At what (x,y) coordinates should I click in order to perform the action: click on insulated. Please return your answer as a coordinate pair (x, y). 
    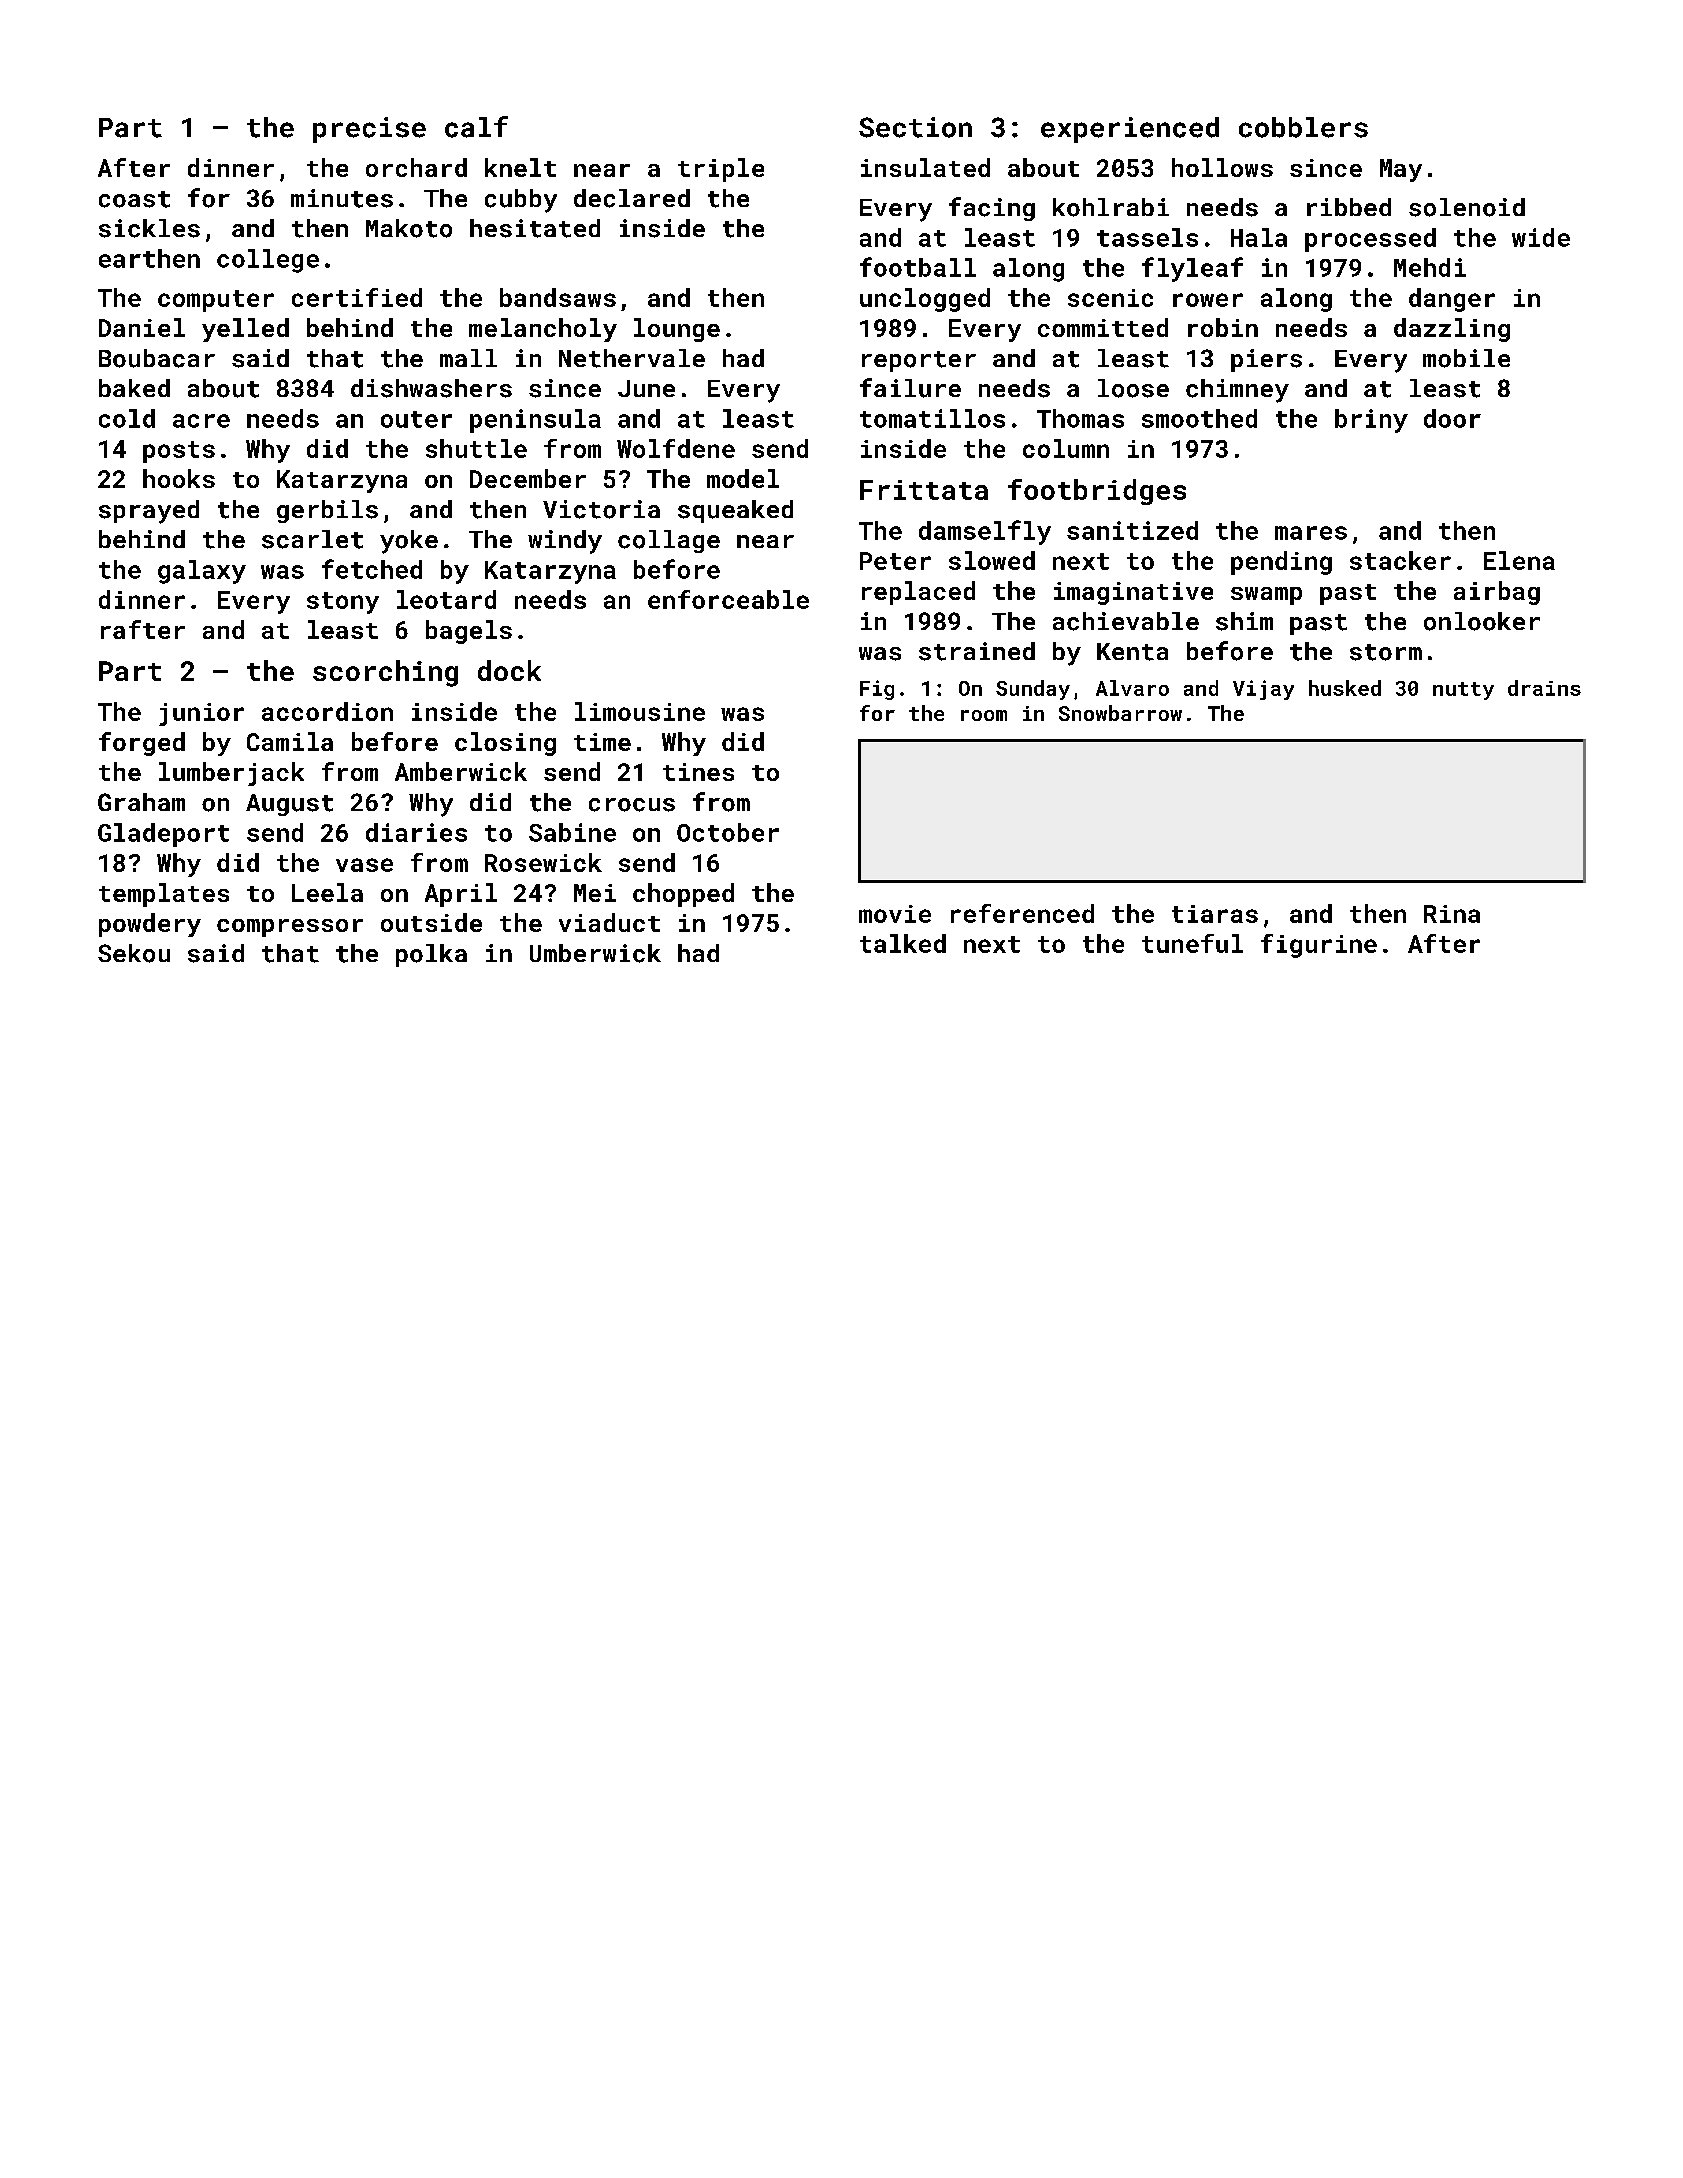
    Looking at the image, I should click on (925, 167).
